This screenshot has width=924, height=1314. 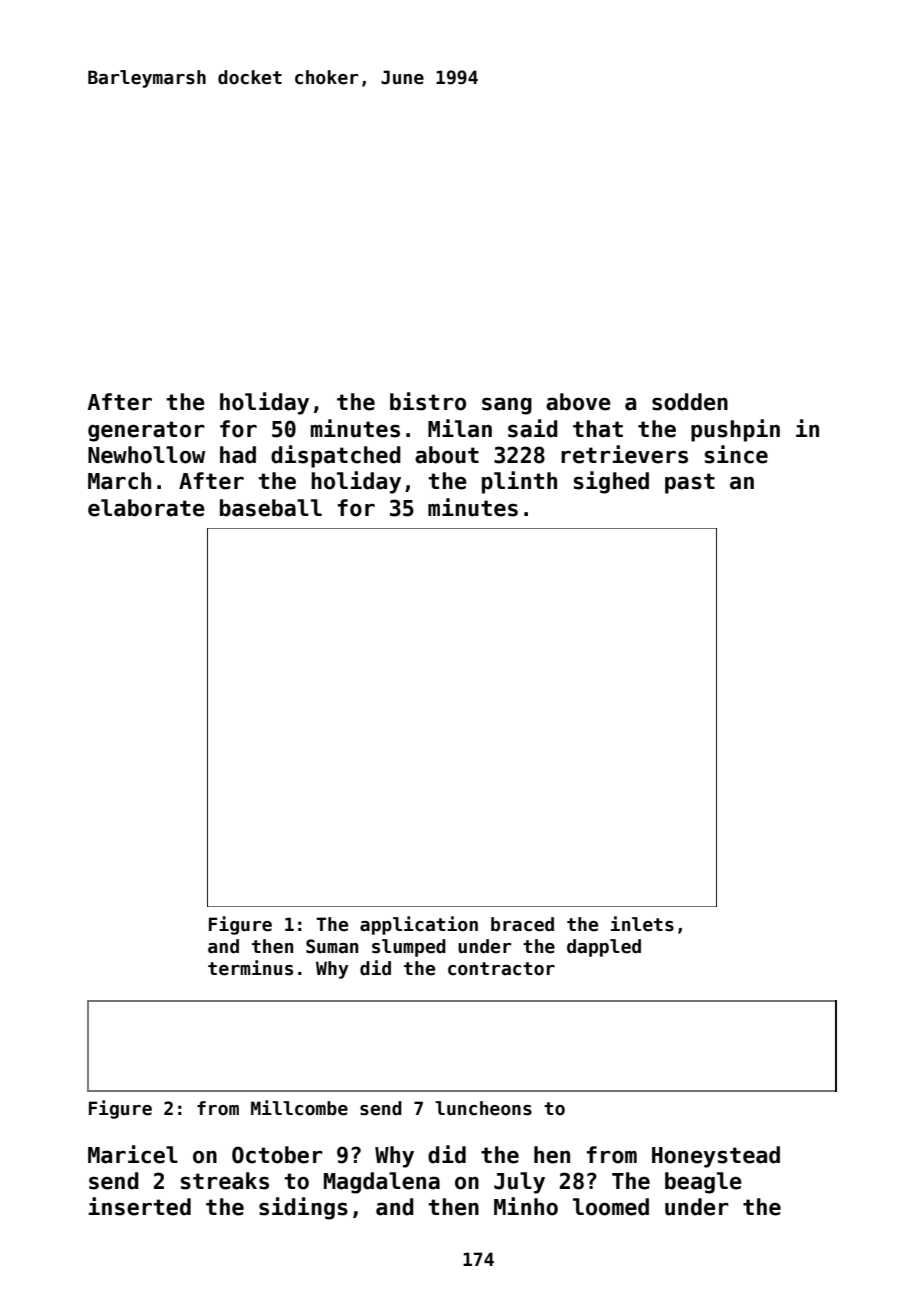 I want to click on baseball, so click(x=271, y=508).
